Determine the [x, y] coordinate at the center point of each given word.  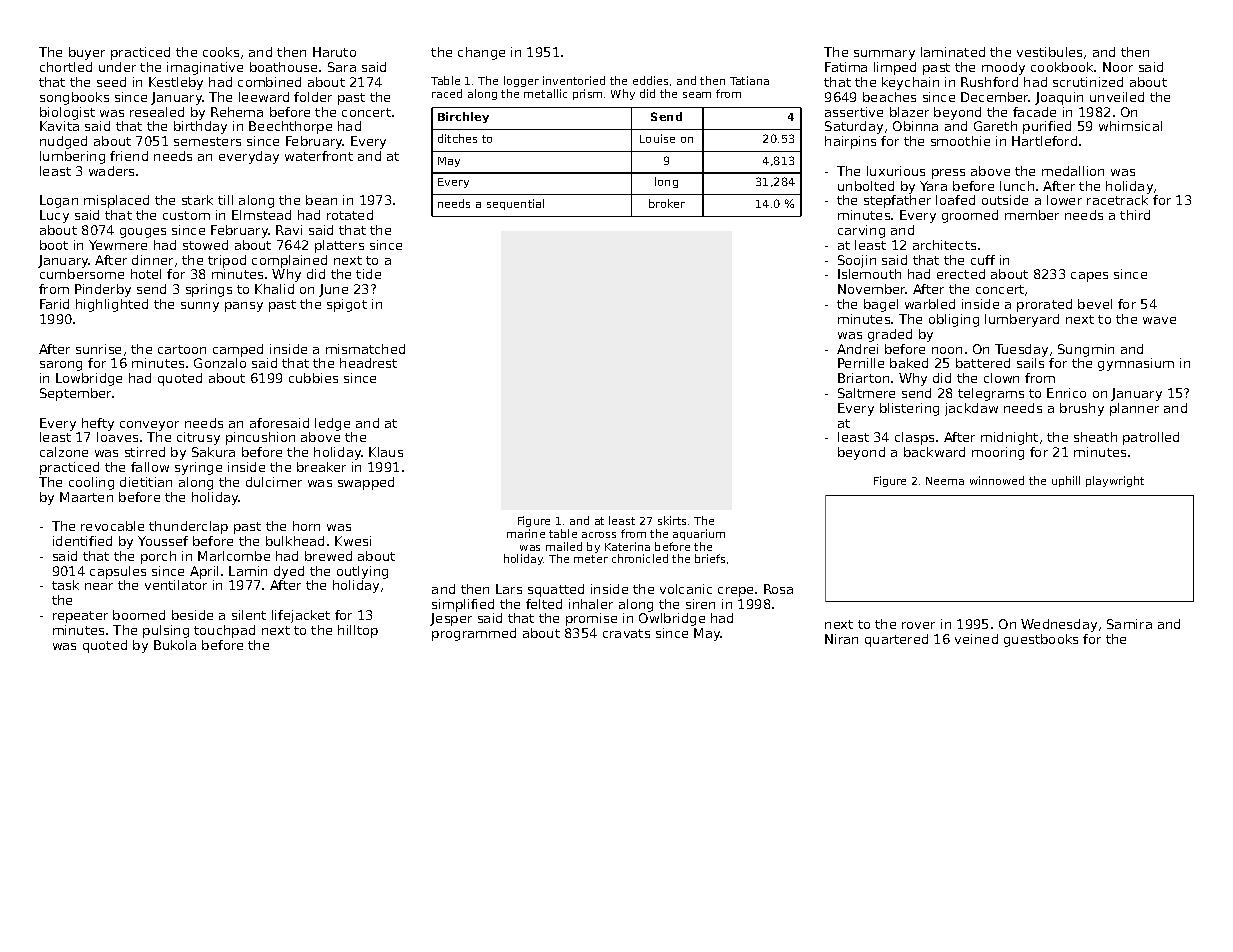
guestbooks [1041, 640]
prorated [1044, 305]
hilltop [358, 631]
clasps [914, 438]
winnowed [997, 480]
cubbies [313, 378]
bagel [881, 305]
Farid [54, 304]
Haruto [334, 52]
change [481, 53]
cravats [626, 633]
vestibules [1049, 52]
